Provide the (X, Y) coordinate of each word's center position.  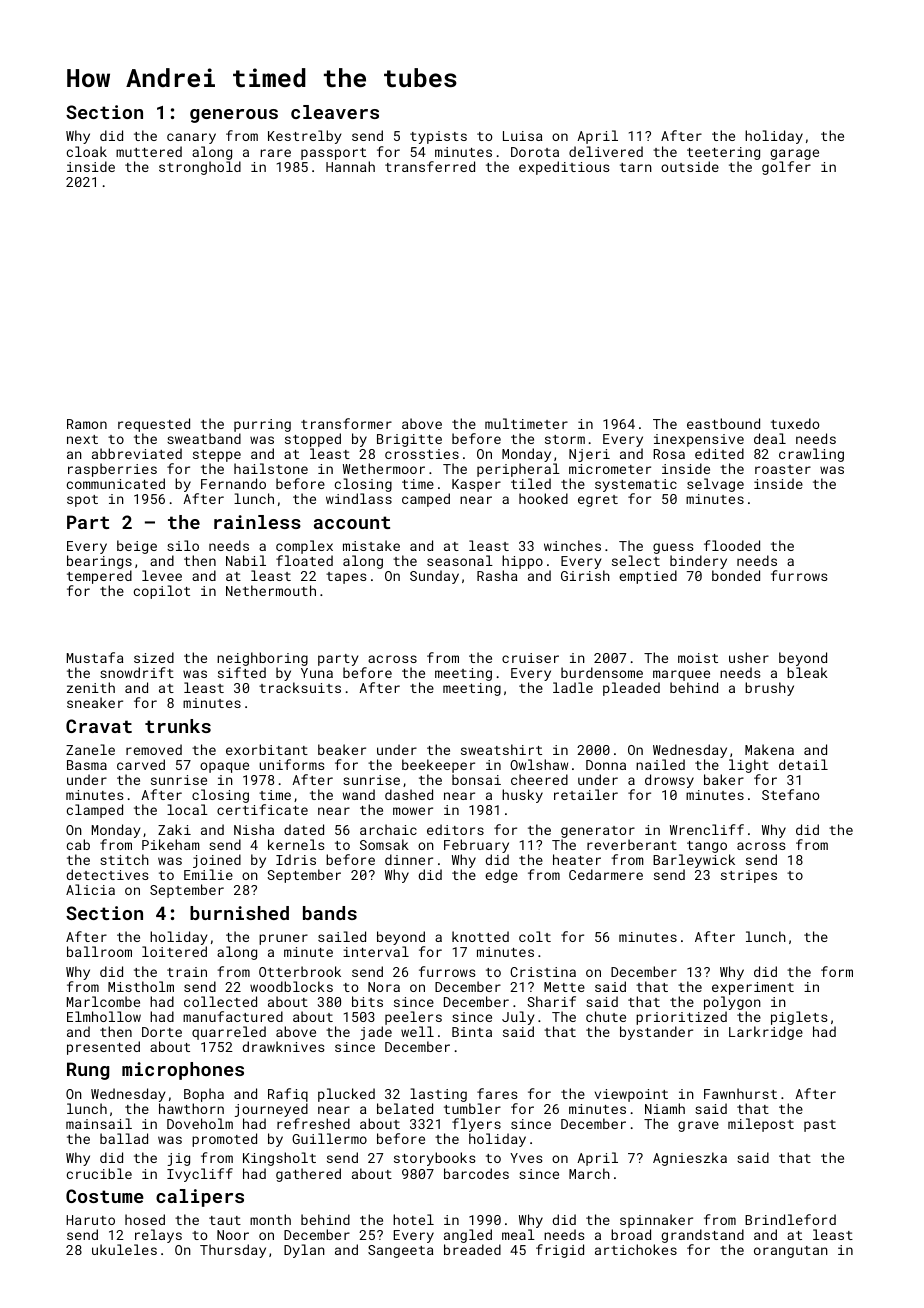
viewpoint (631, 1095)
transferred (430, 166)
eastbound (723, 423)
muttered (149, 151)
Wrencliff (707, 829)
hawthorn (191, 1108)
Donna (606, 765)
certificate (262, 809)
